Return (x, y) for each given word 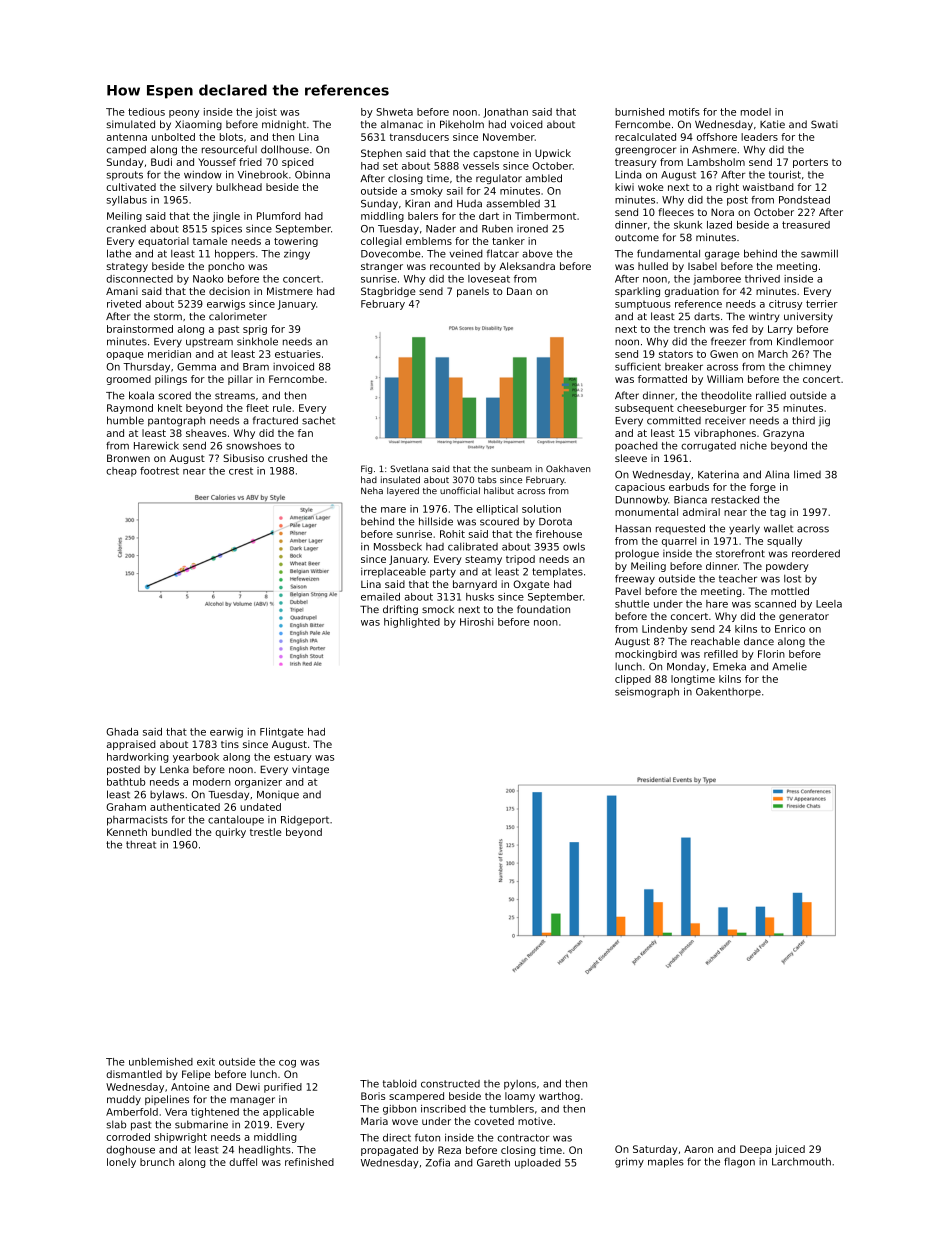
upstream (209, 342)
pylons (520, 1085)
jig (824, 421)
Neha (372, 490)
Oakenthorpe (728, 693)
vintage (310, 770)
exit (206, 1062)
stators (676, 354)
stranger (382, 267)
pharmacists (137, 821)
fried (250, 162)
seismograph (647, 692)
